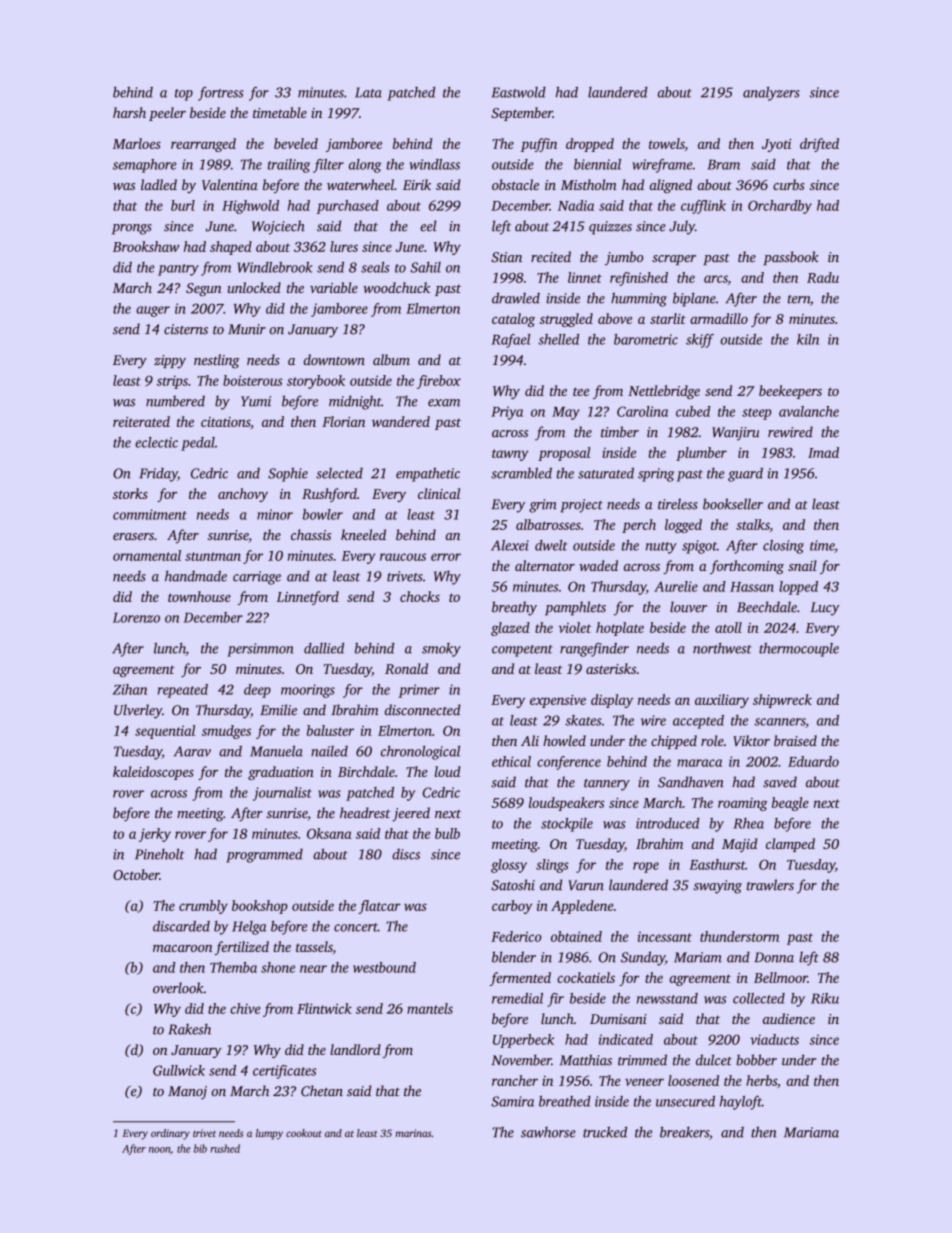 The height and width of the document is (1233, 952). I want to click on marinas, so click(413, 1133).
